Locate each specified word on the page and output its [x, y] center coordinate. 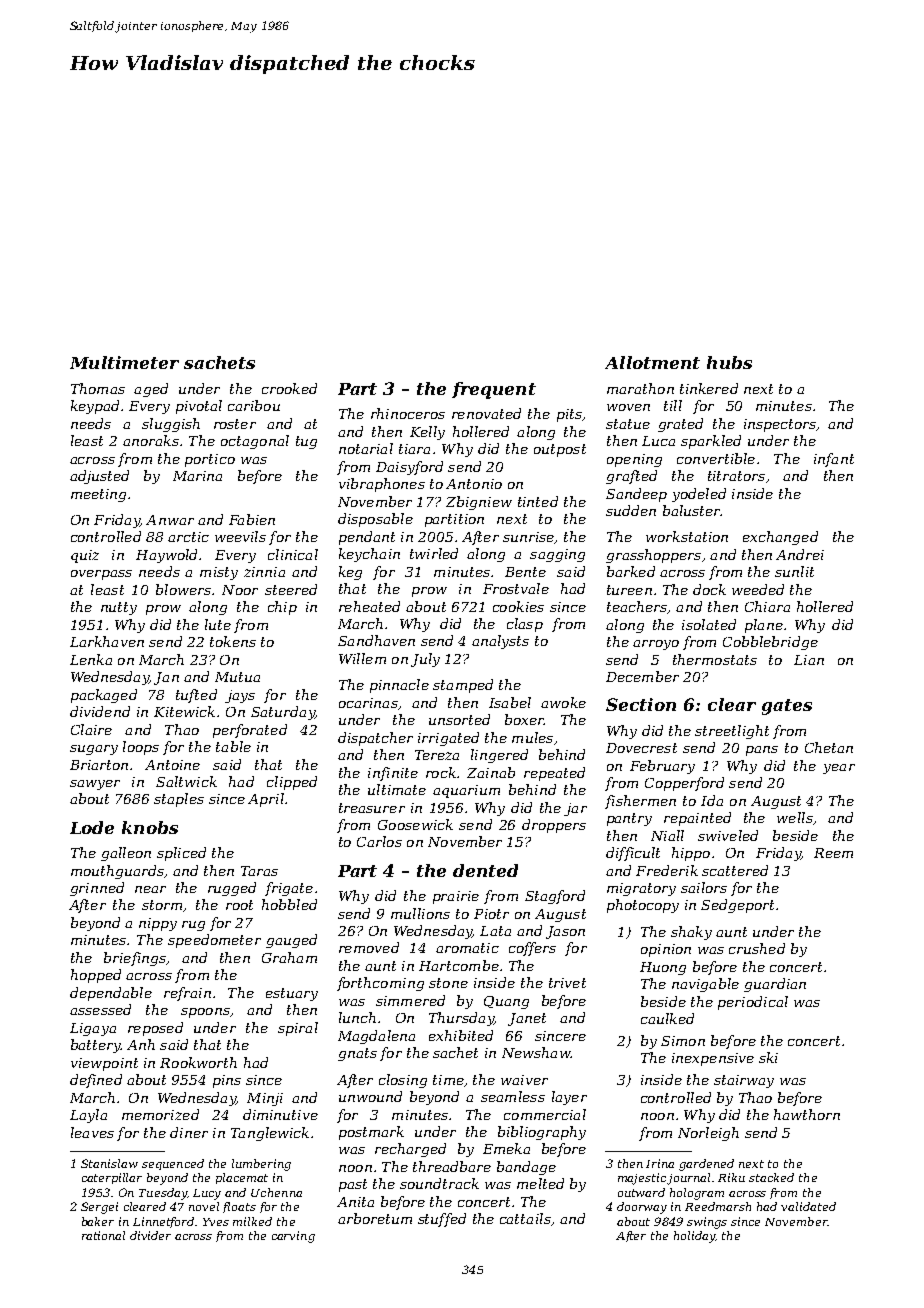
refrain [187, 994]
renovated [486, 413]
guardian [775, 985]
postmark [371, 1133]
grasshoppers [653, 556]
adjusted [99, 477]
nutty [119, 608]
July [425, 660]
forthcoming [380, 984]
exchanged [780, 538]
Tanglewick [270, 1134]
